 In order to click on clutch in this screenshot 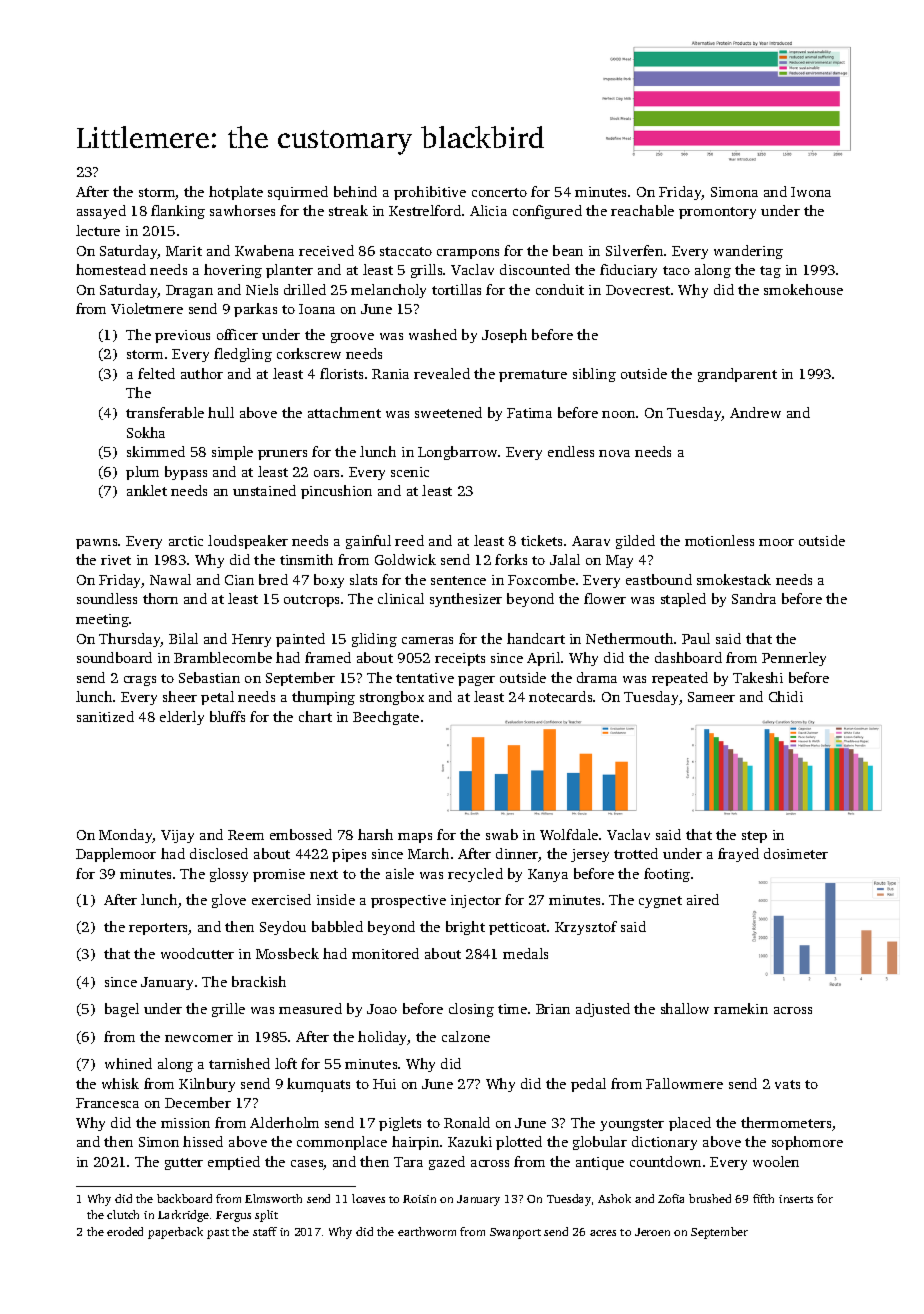, I will do `click(123, 1214)`.
